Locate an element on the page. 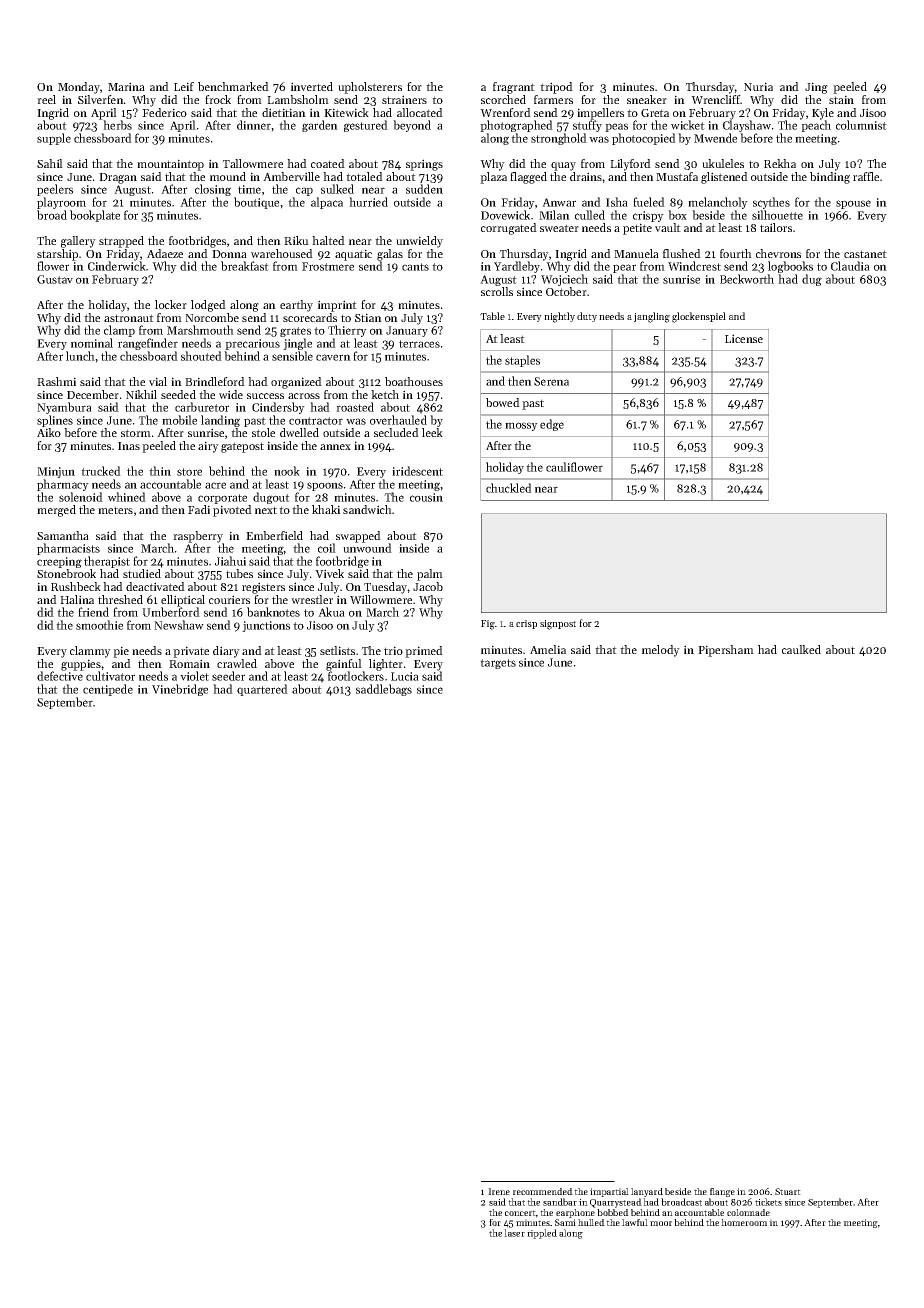 This image has height=1308, width=924. strapped is located at coordinates (121, 242).
